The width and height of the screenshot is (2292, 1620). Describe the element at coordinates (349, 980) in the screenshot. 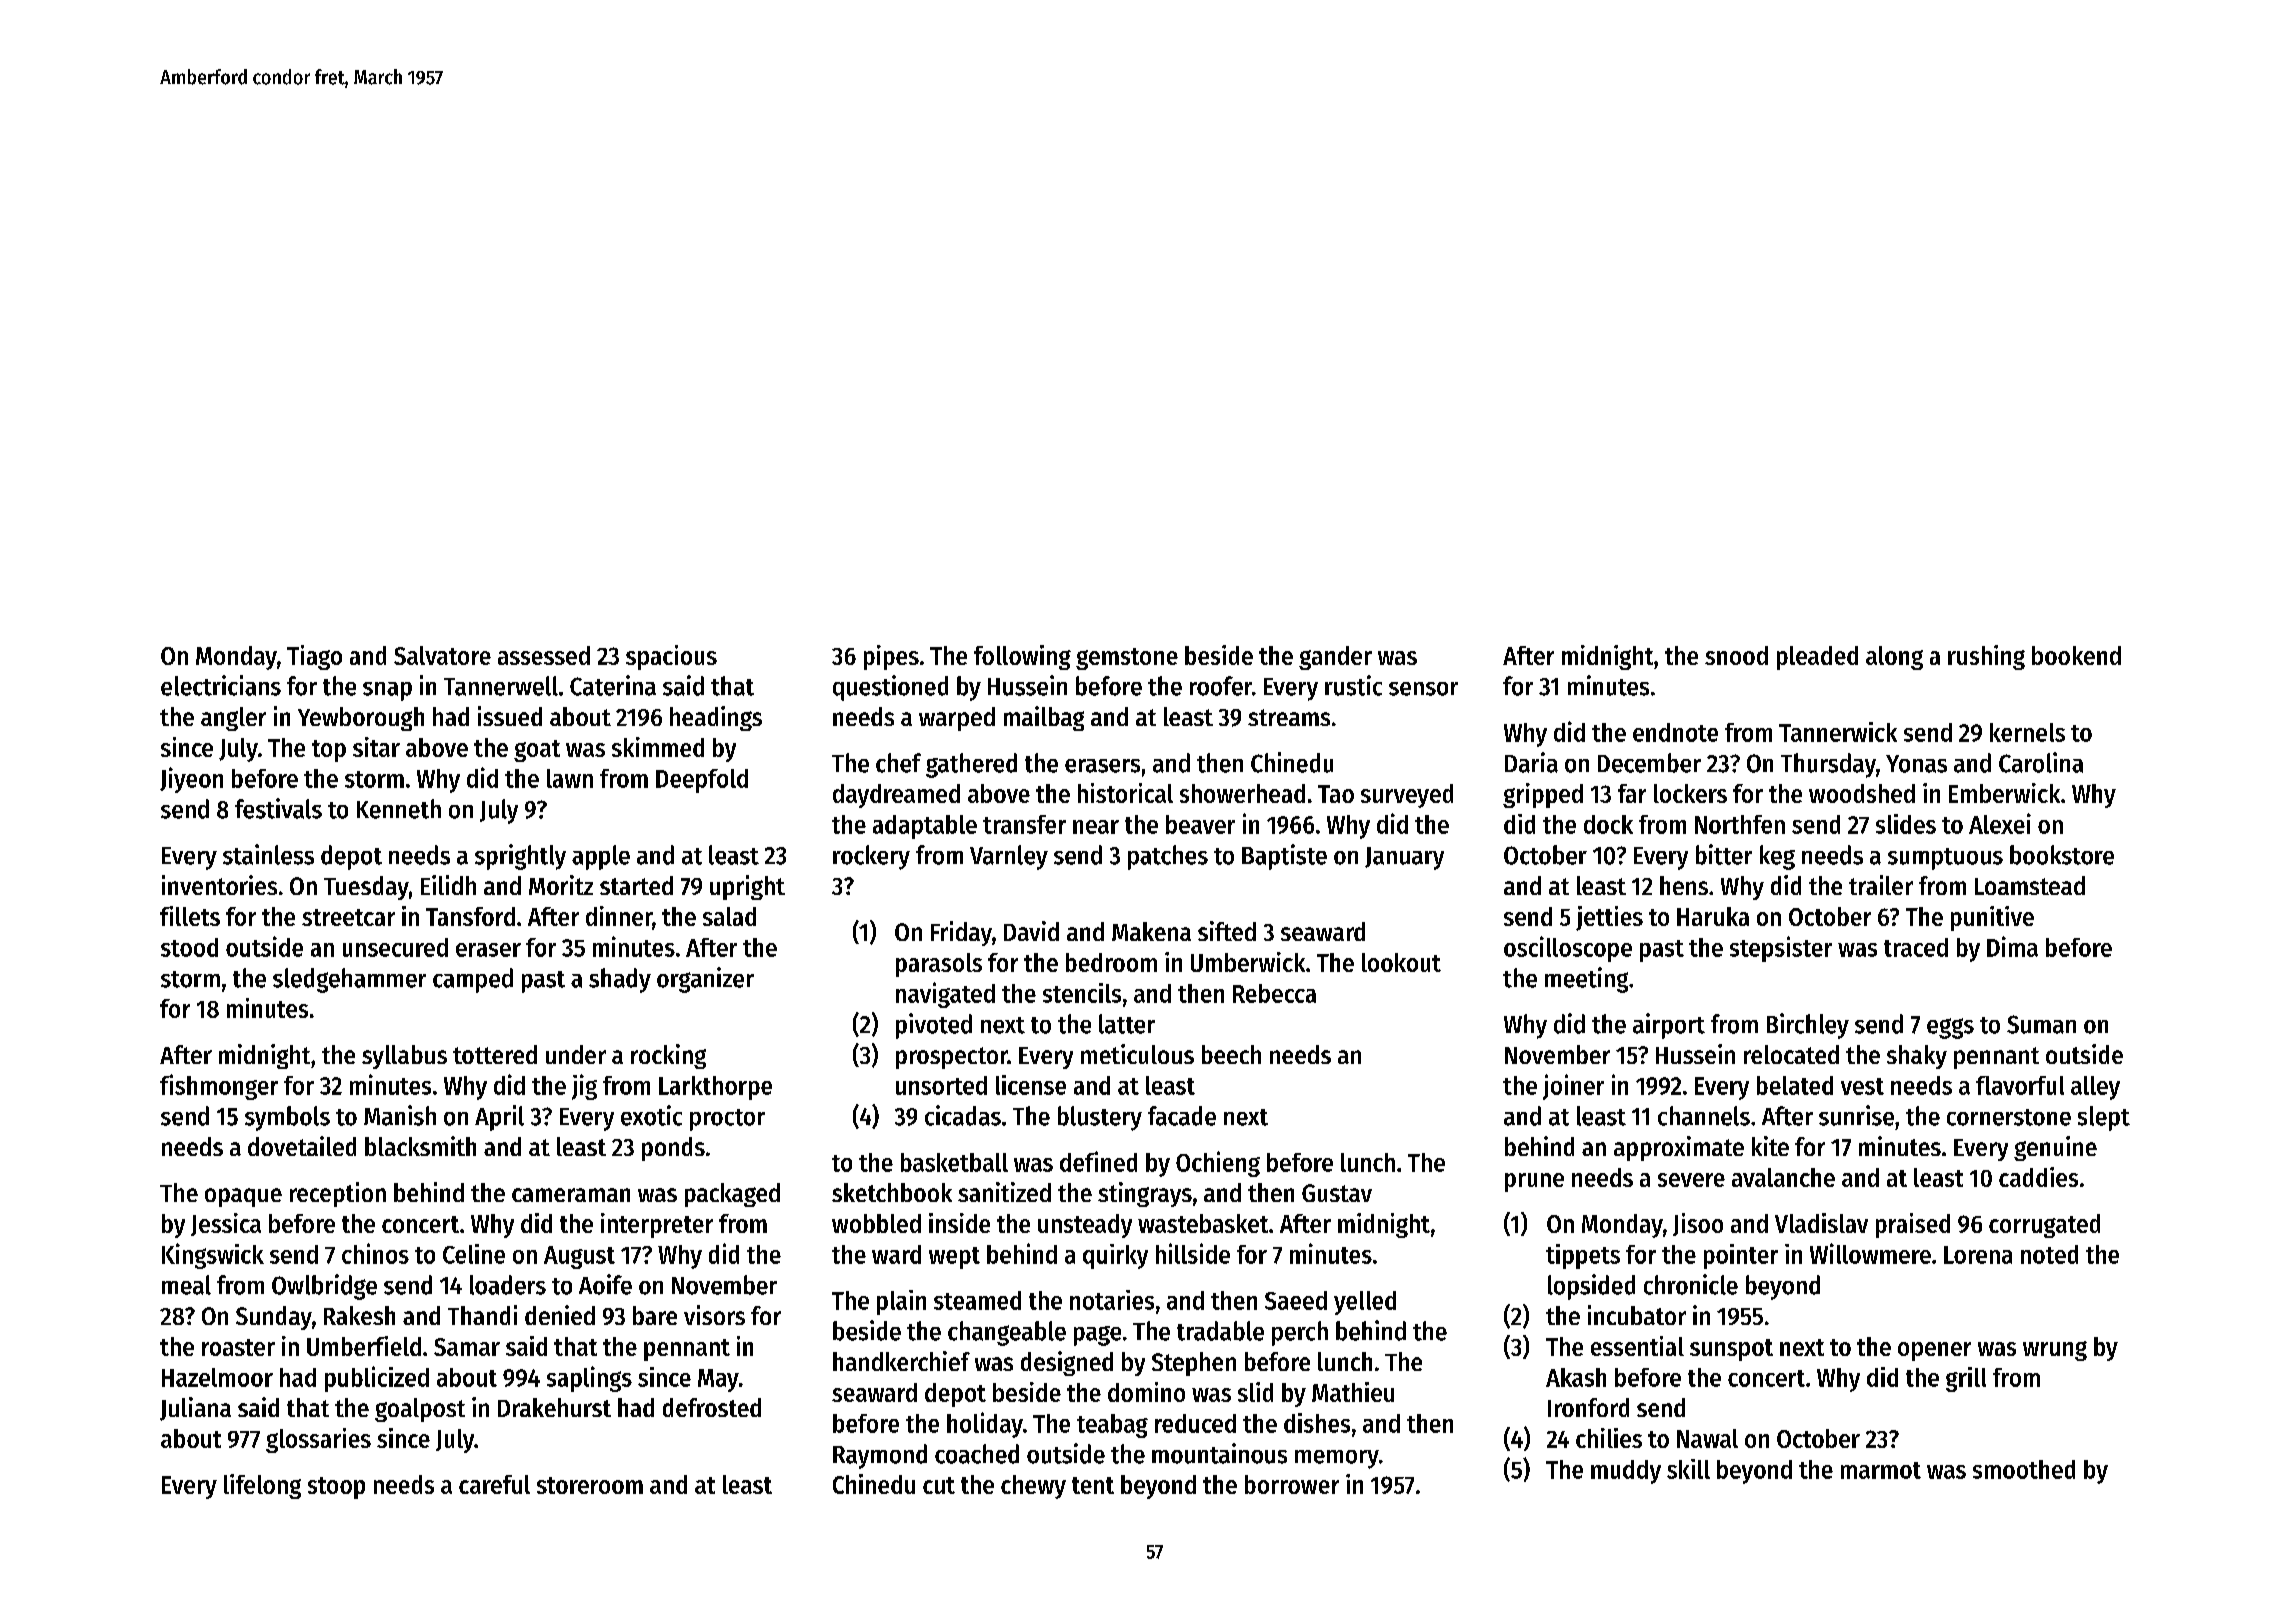

I see `sledgehammer` at that location.
